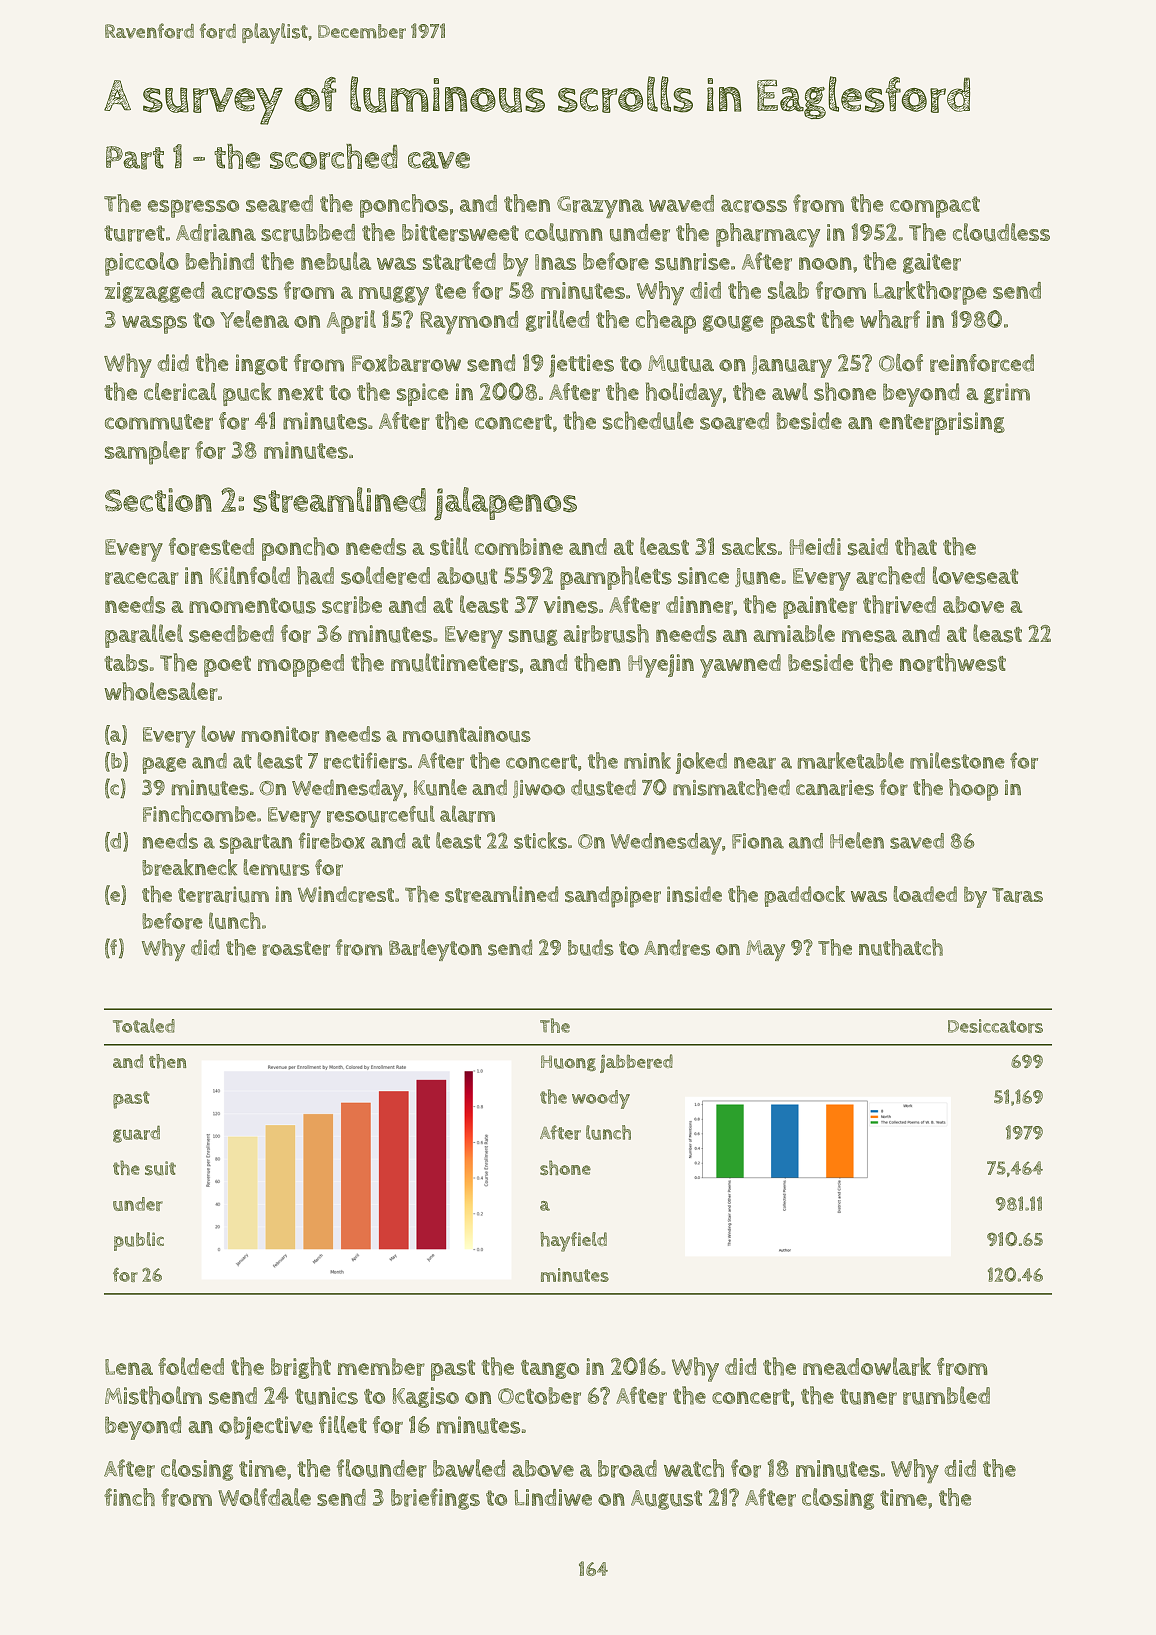 The width and height of the image is (1156, 1635). Describe the element at coordinates (573, 1242) in the image. I see `hayfield` at that location.
